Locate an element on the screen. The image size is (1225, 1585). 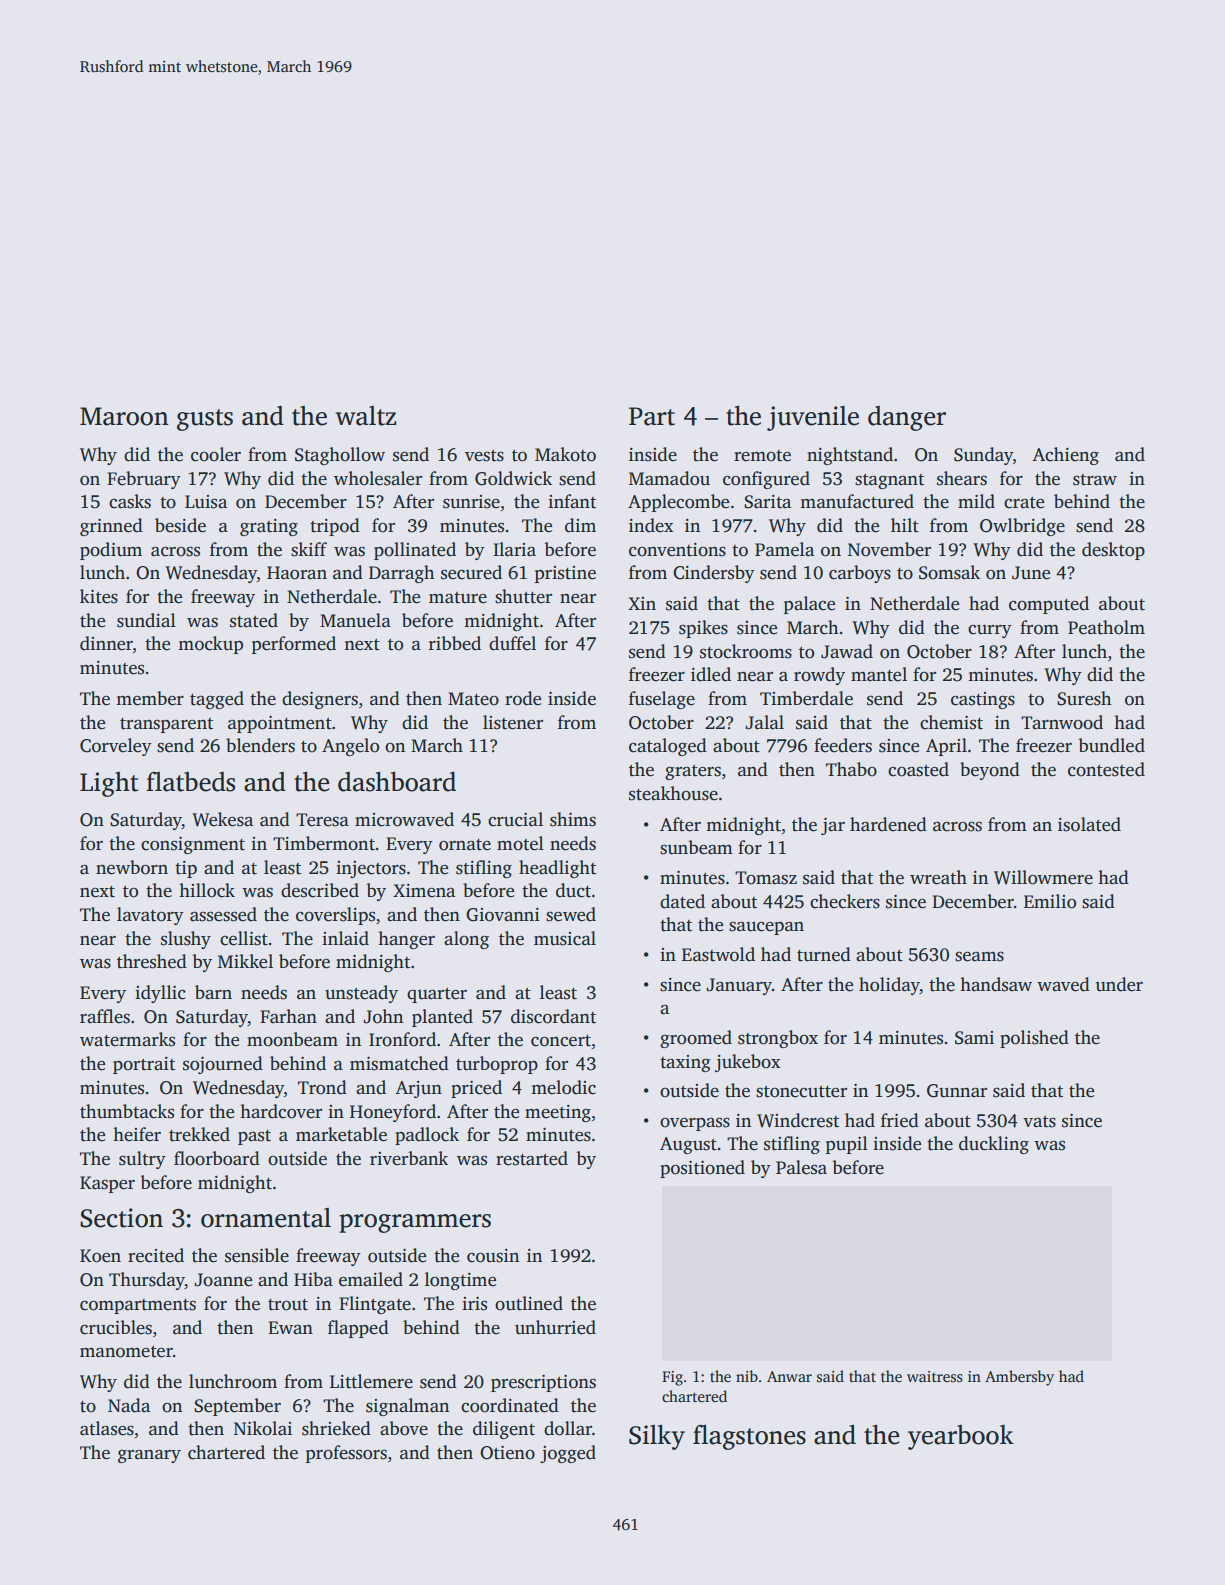
castings is located at coordinates (983, 700).
